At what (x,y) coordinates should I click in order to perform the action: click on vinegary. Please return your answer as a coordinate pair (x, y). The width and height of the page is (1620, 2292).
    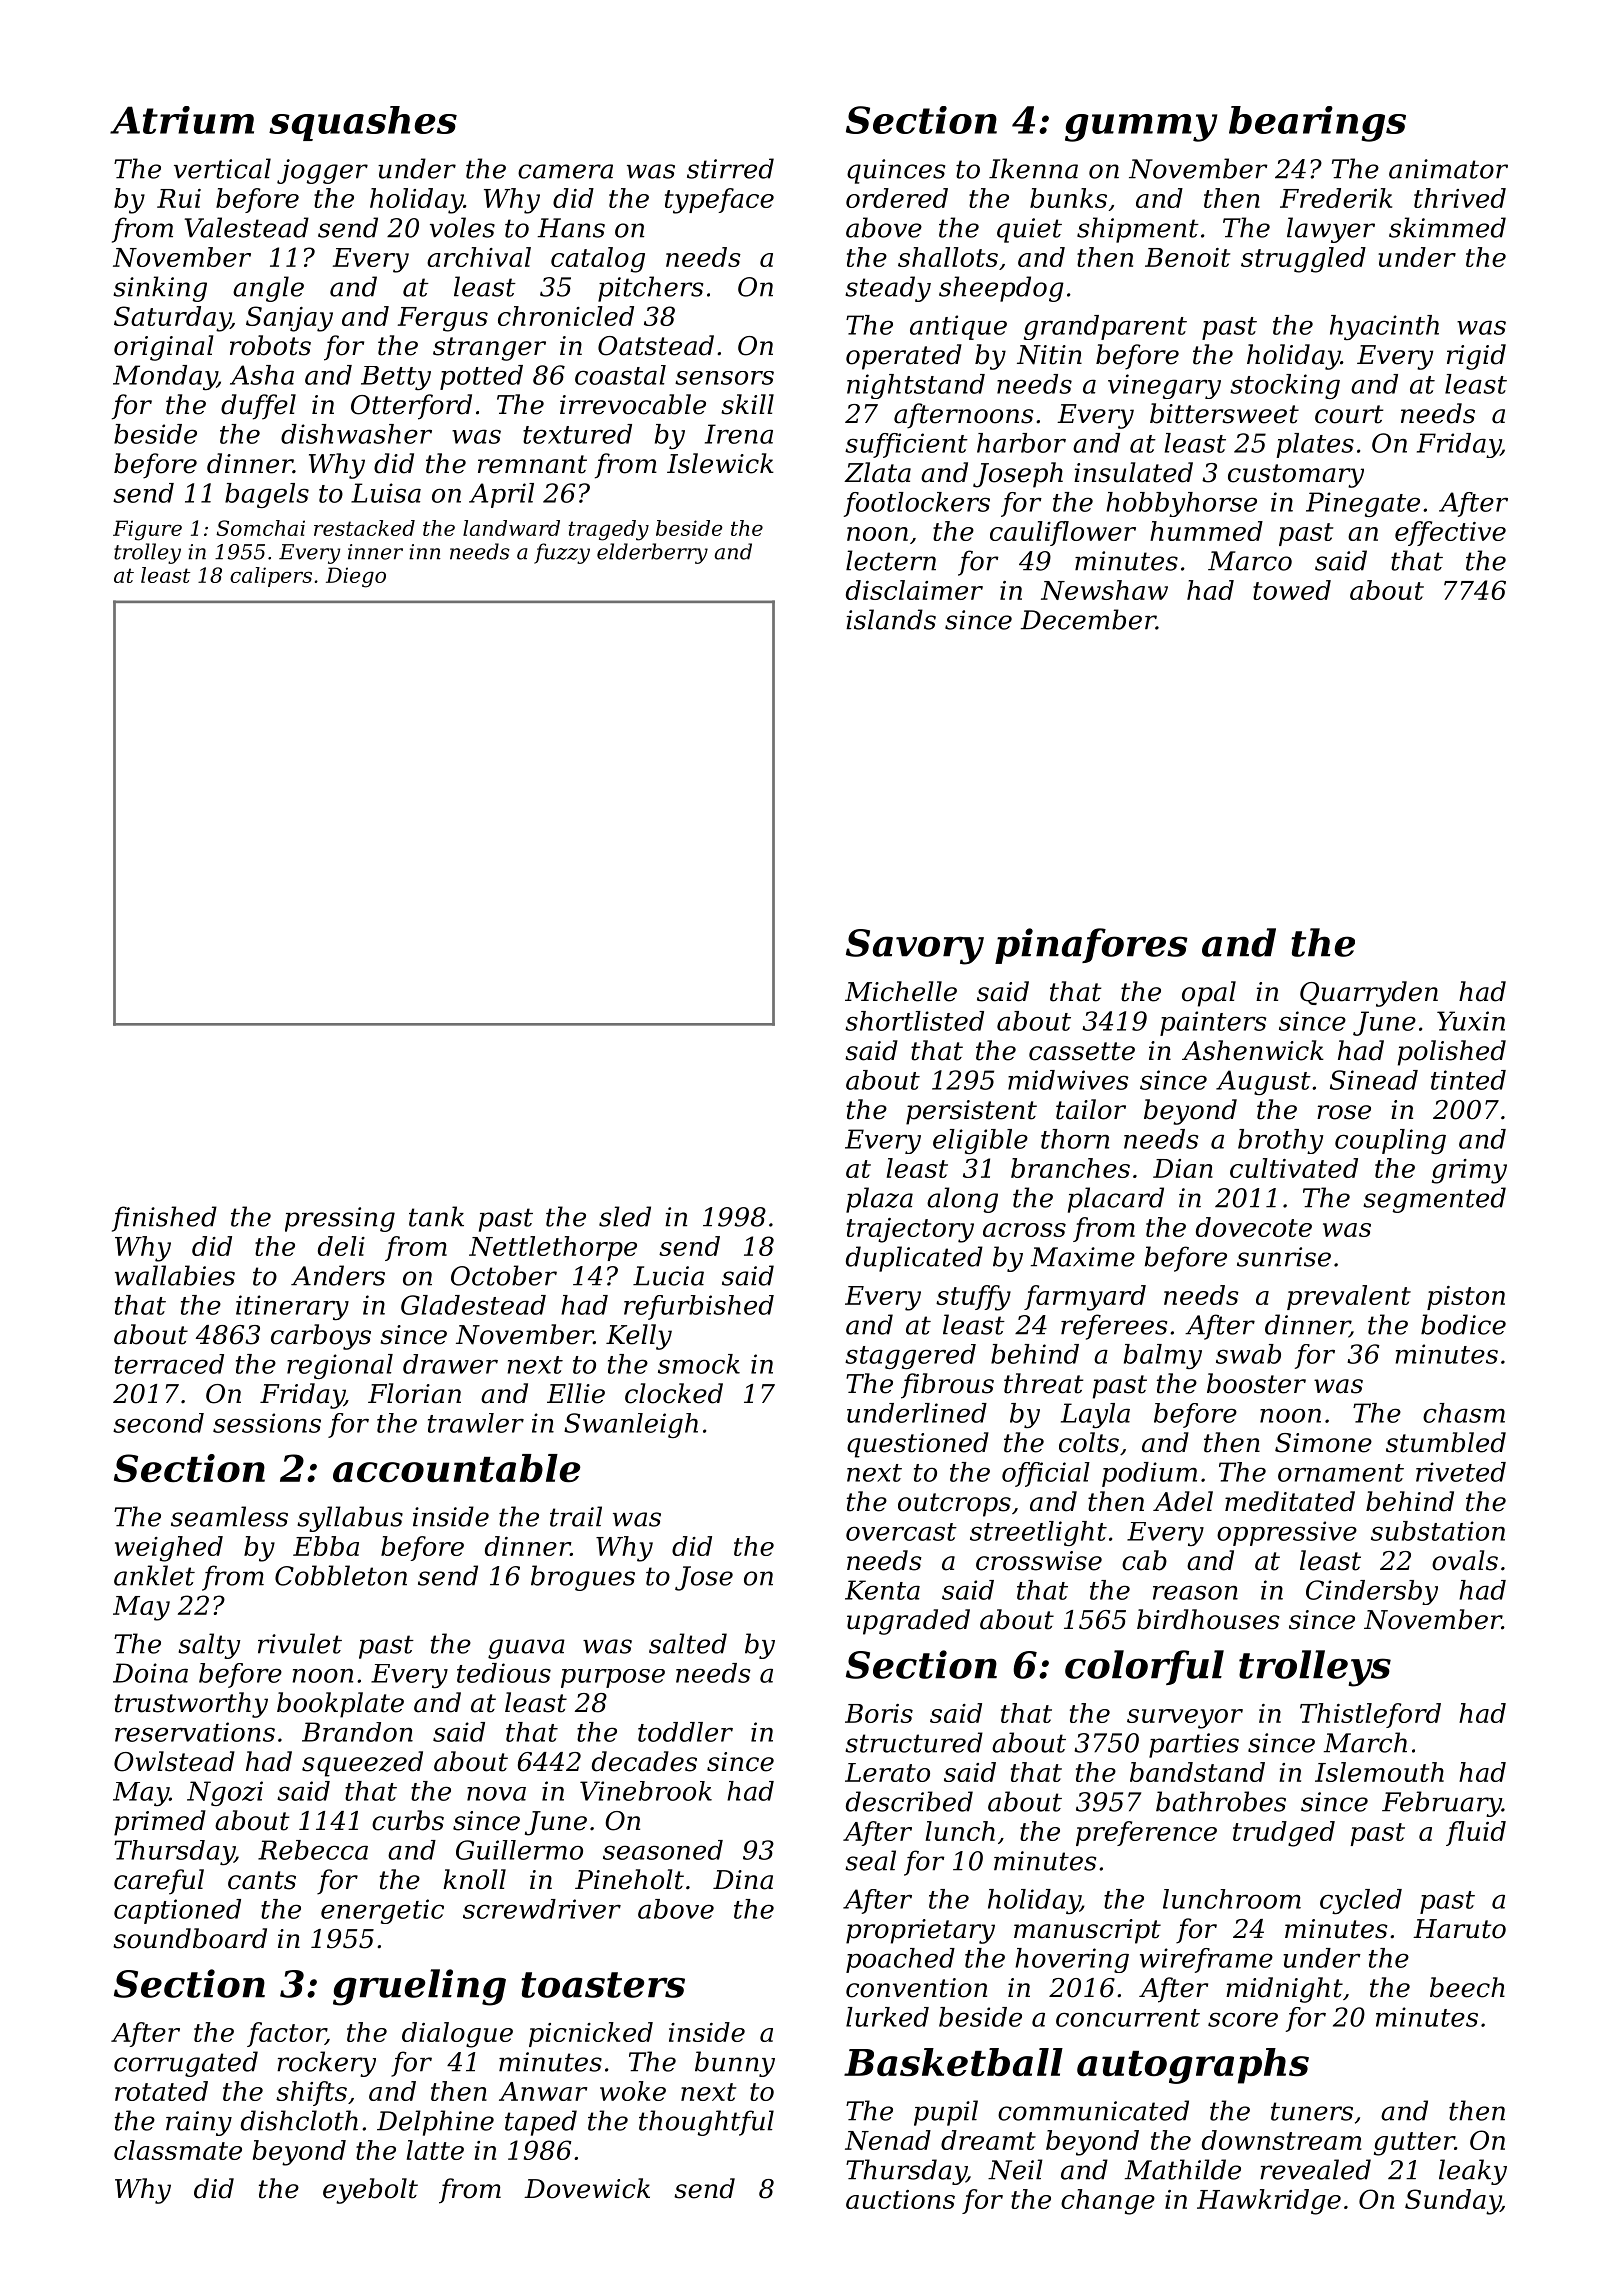
    Looking at the image, I should click on (1164, 386).
